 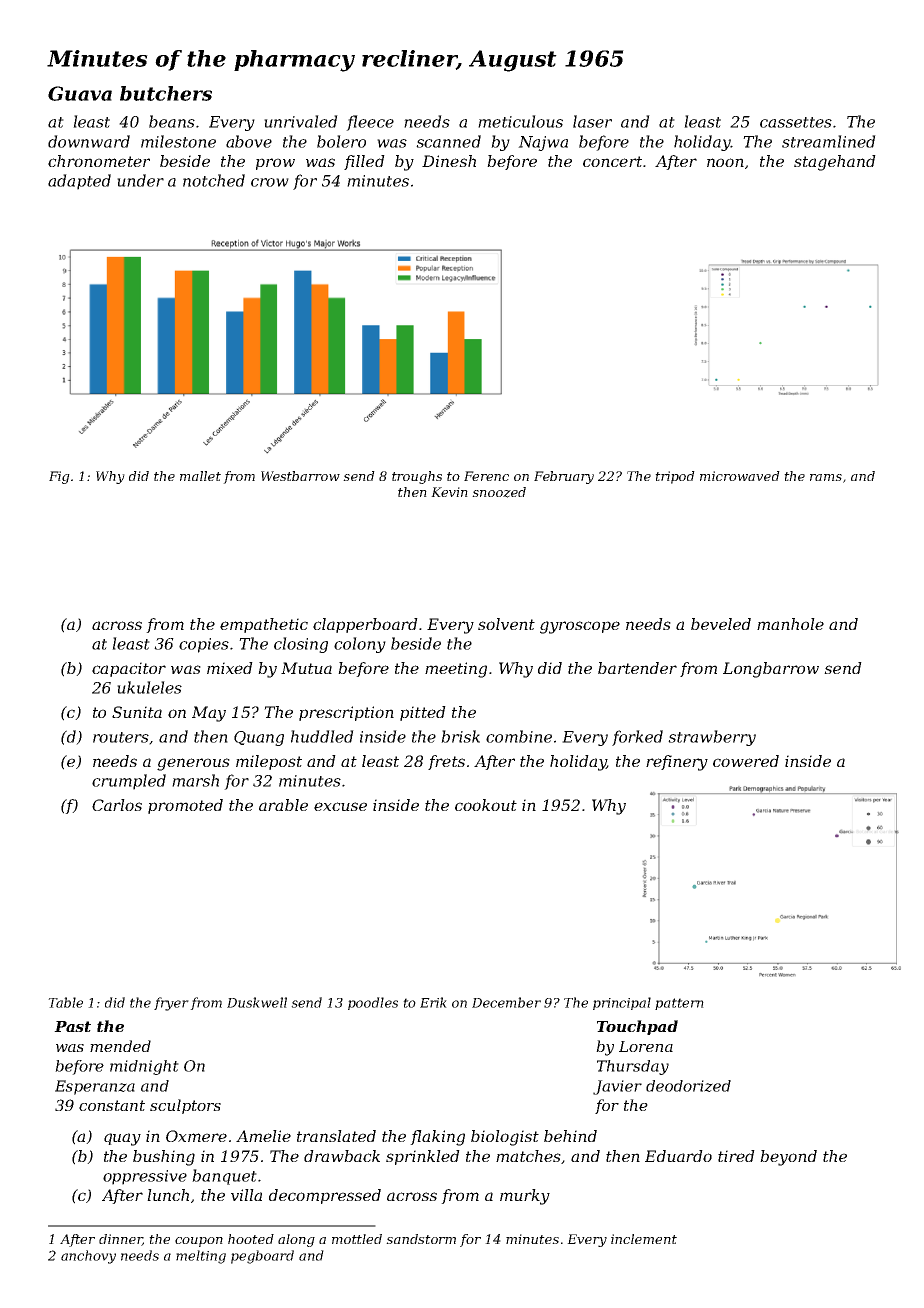 What do you see at coordinates (263, 1136) in the page?
I see `Amelie` at bounding box center [263, 1136].
